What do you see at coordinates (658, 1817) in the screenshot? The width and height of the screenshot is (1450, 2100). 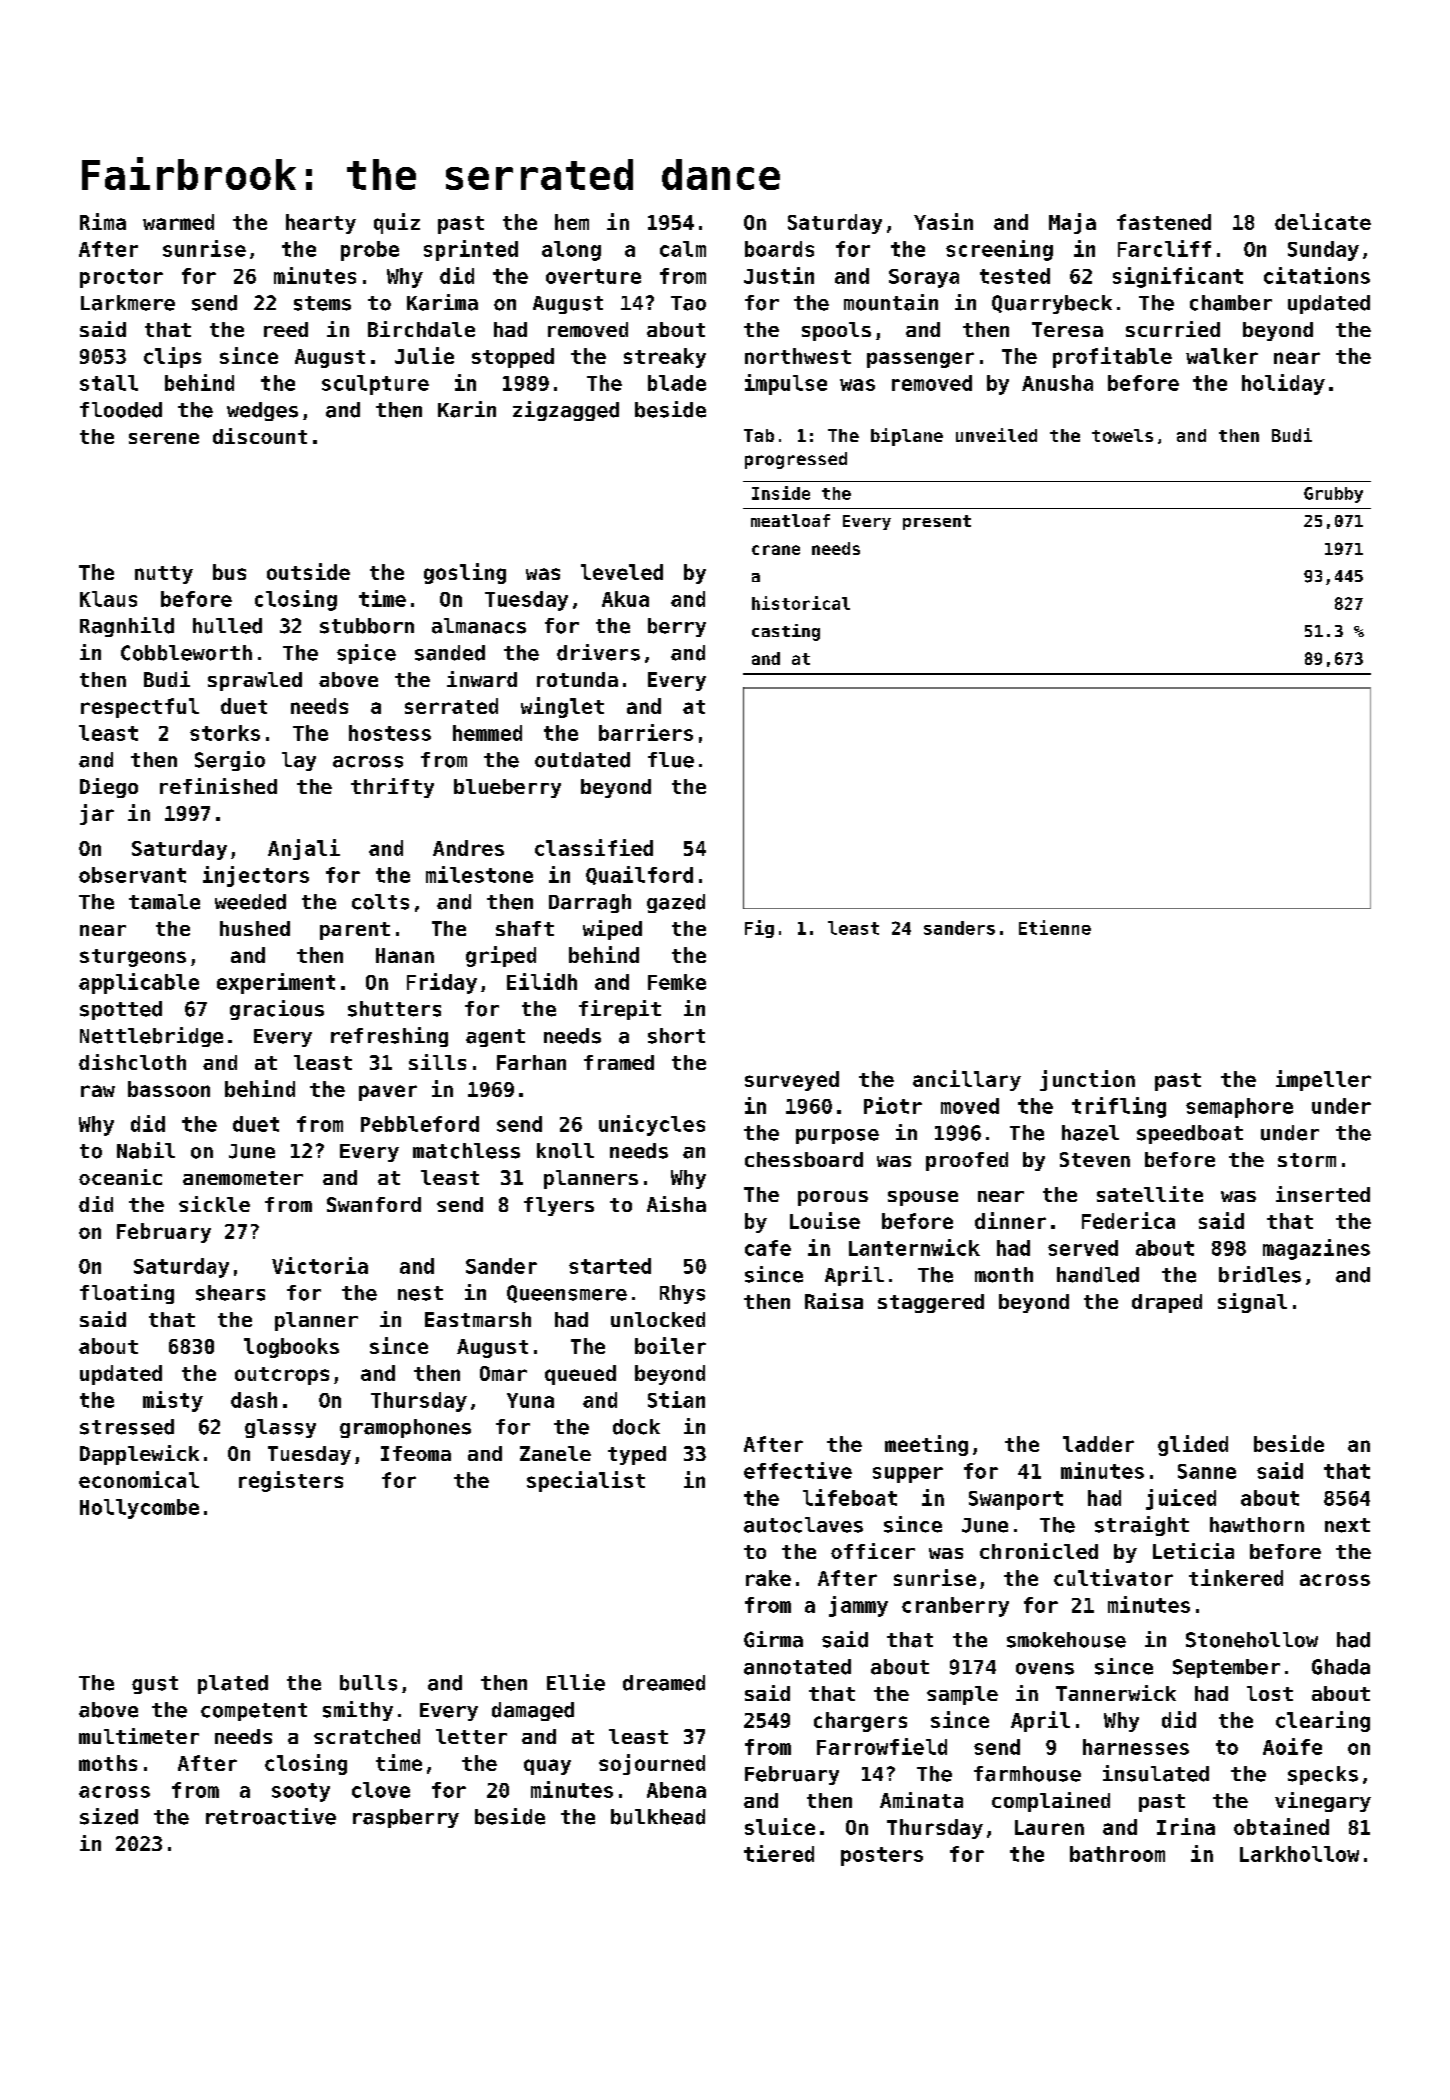 I see `bulkhead` at bounding box center [658, 1817].
